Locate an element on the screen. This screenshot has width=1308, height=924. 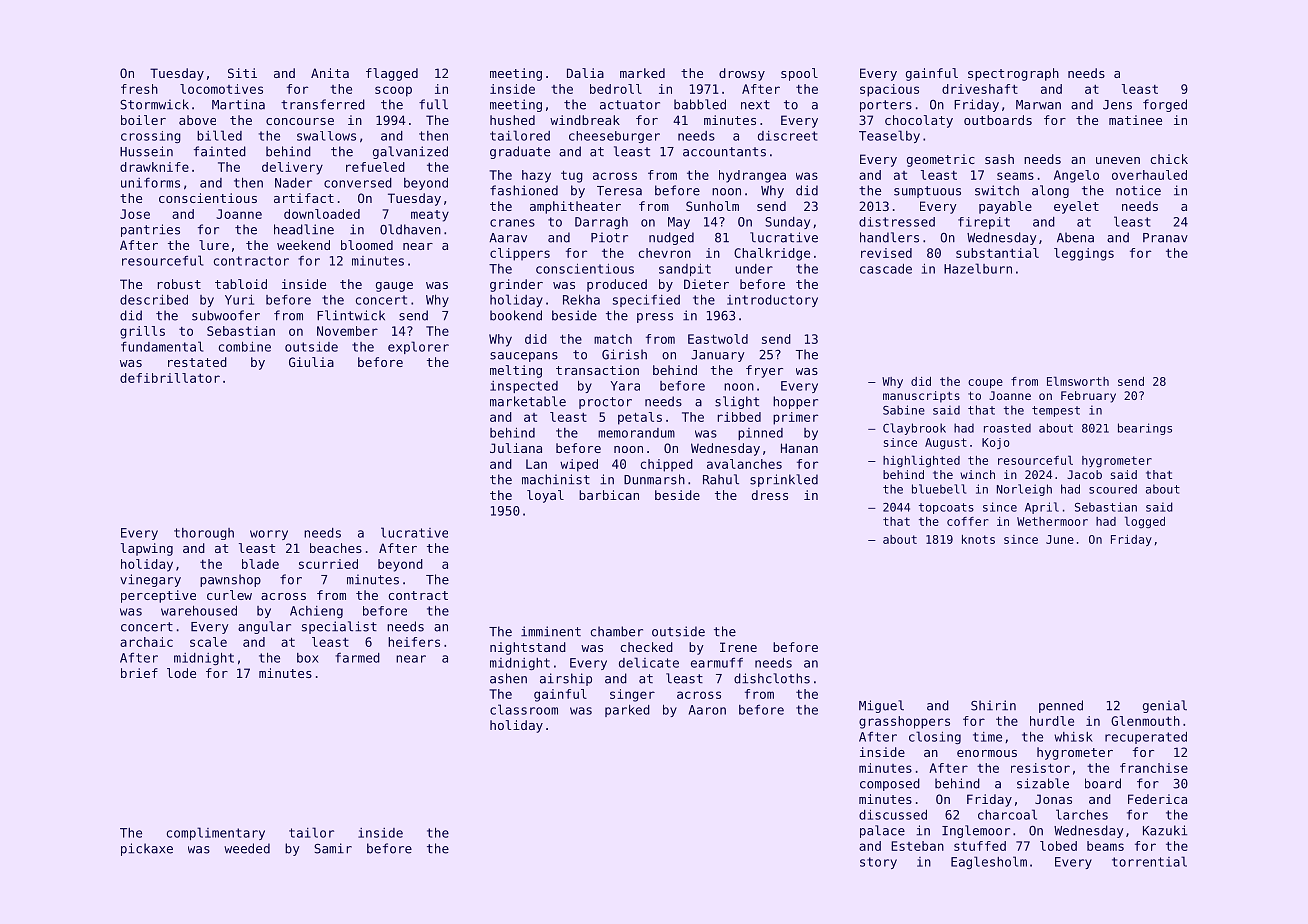
described is located at coordinates (154, 300).
